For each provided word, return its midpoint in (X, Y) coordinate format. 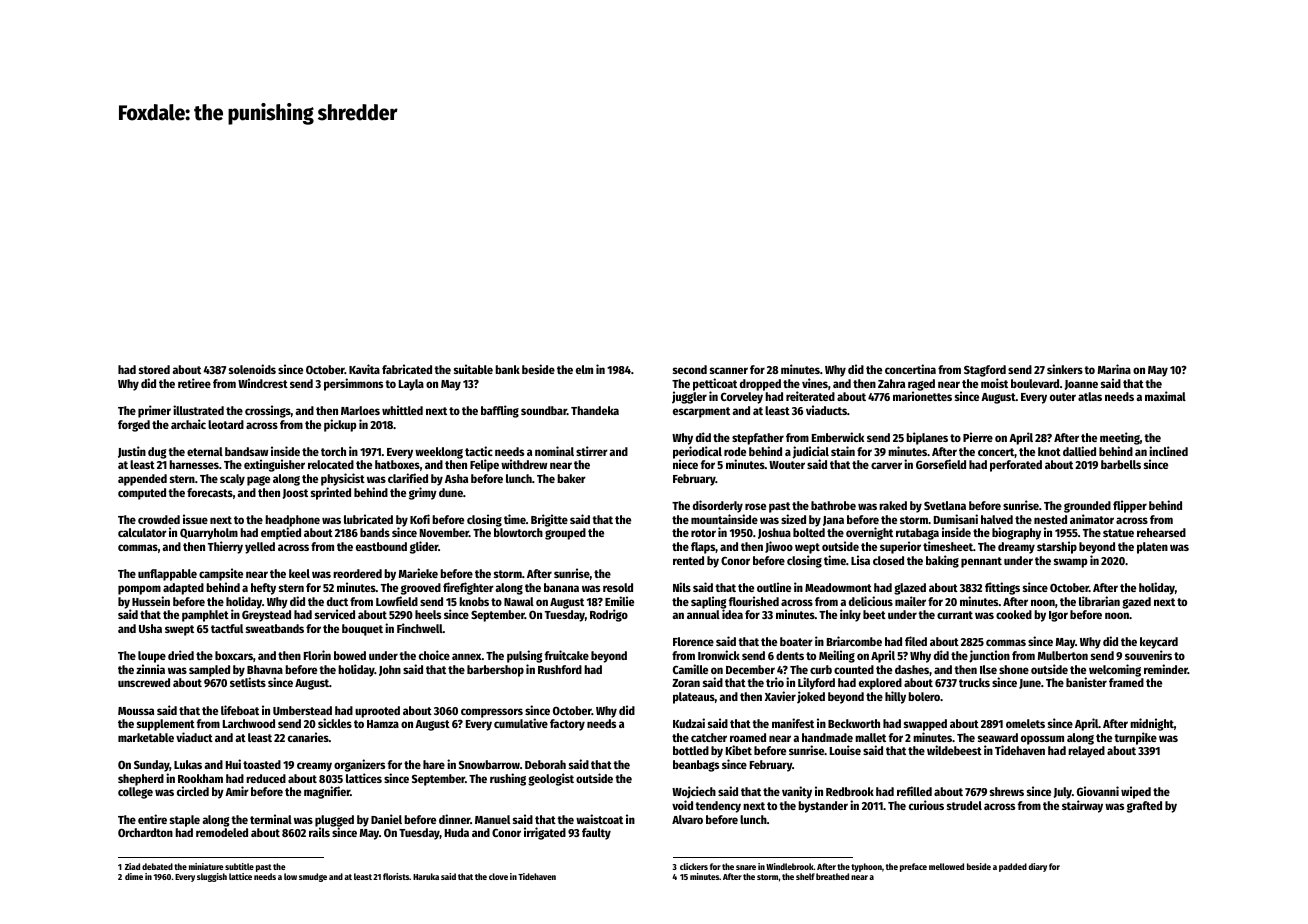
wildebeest (954, 750)
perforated (1016, 466)
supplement (166, 725)
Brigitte (549, 520)
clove (498, 876)
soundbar (544, 410)
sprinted (331, 493)
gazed (1136, 603)
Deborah (545, 764)
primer (154, 411)
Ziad (132, 866)
